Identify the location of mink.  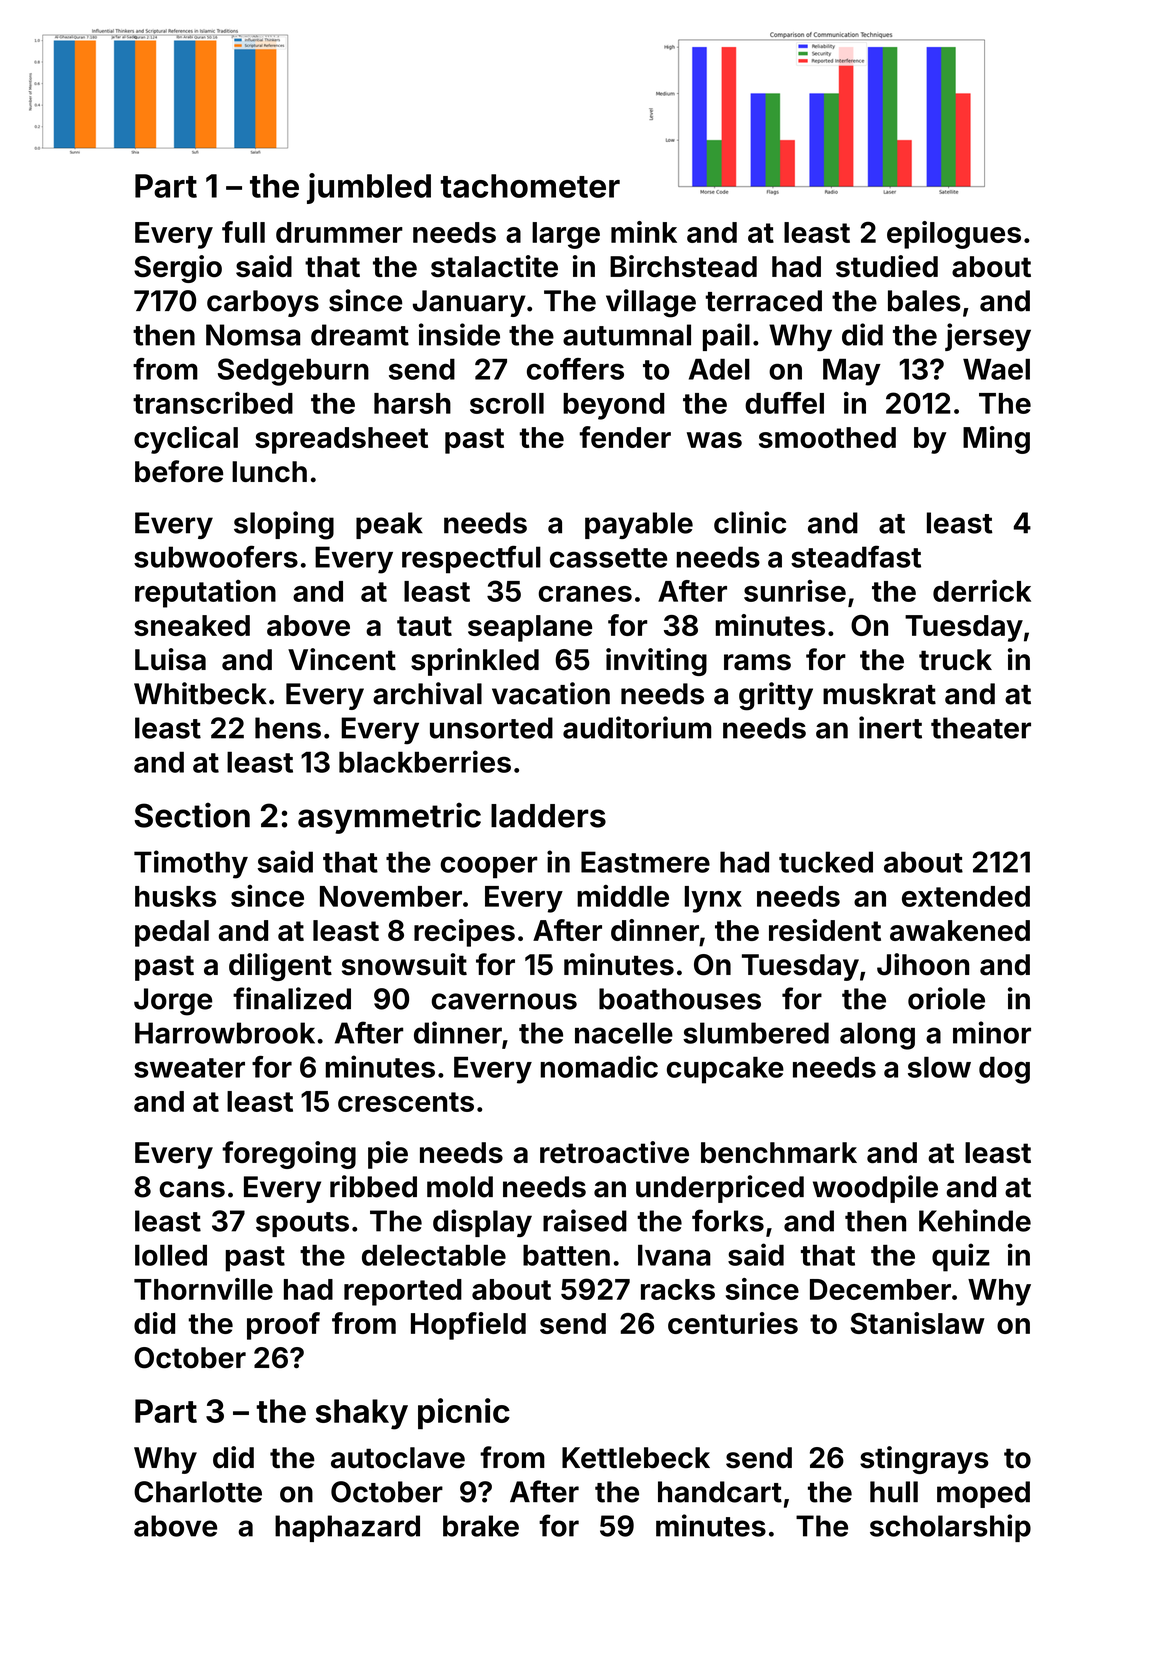
(644, 232).
